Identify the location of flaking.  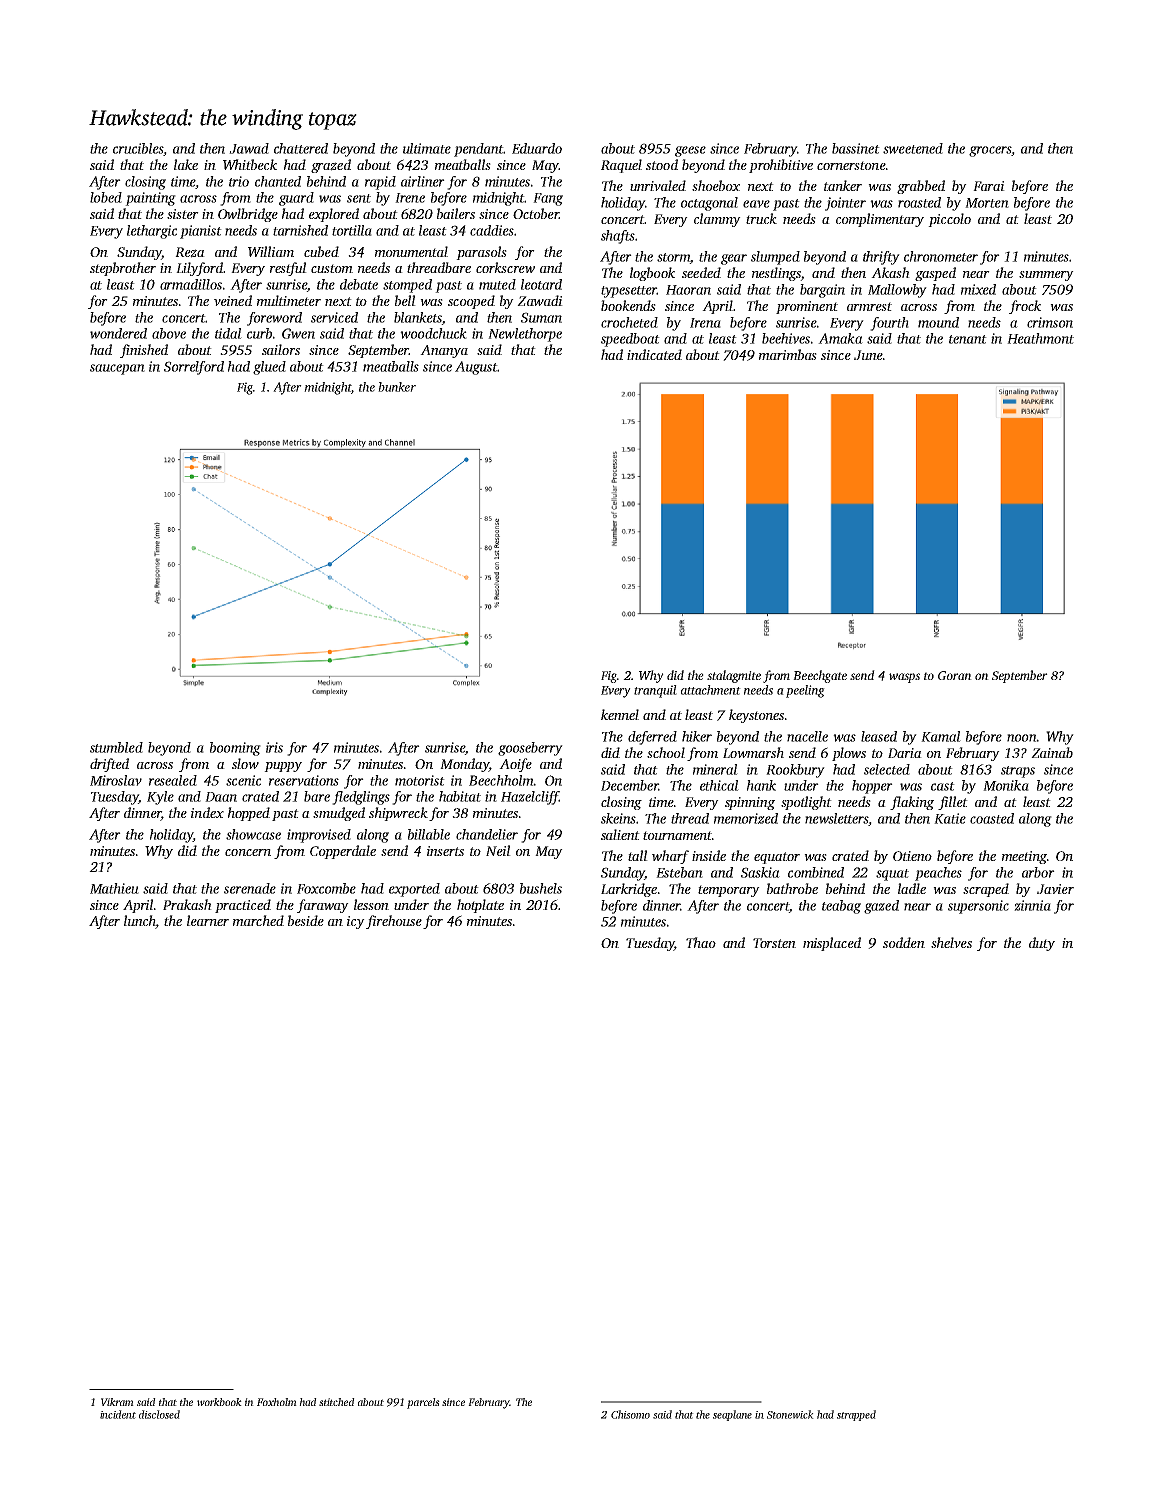
(912, 803).
